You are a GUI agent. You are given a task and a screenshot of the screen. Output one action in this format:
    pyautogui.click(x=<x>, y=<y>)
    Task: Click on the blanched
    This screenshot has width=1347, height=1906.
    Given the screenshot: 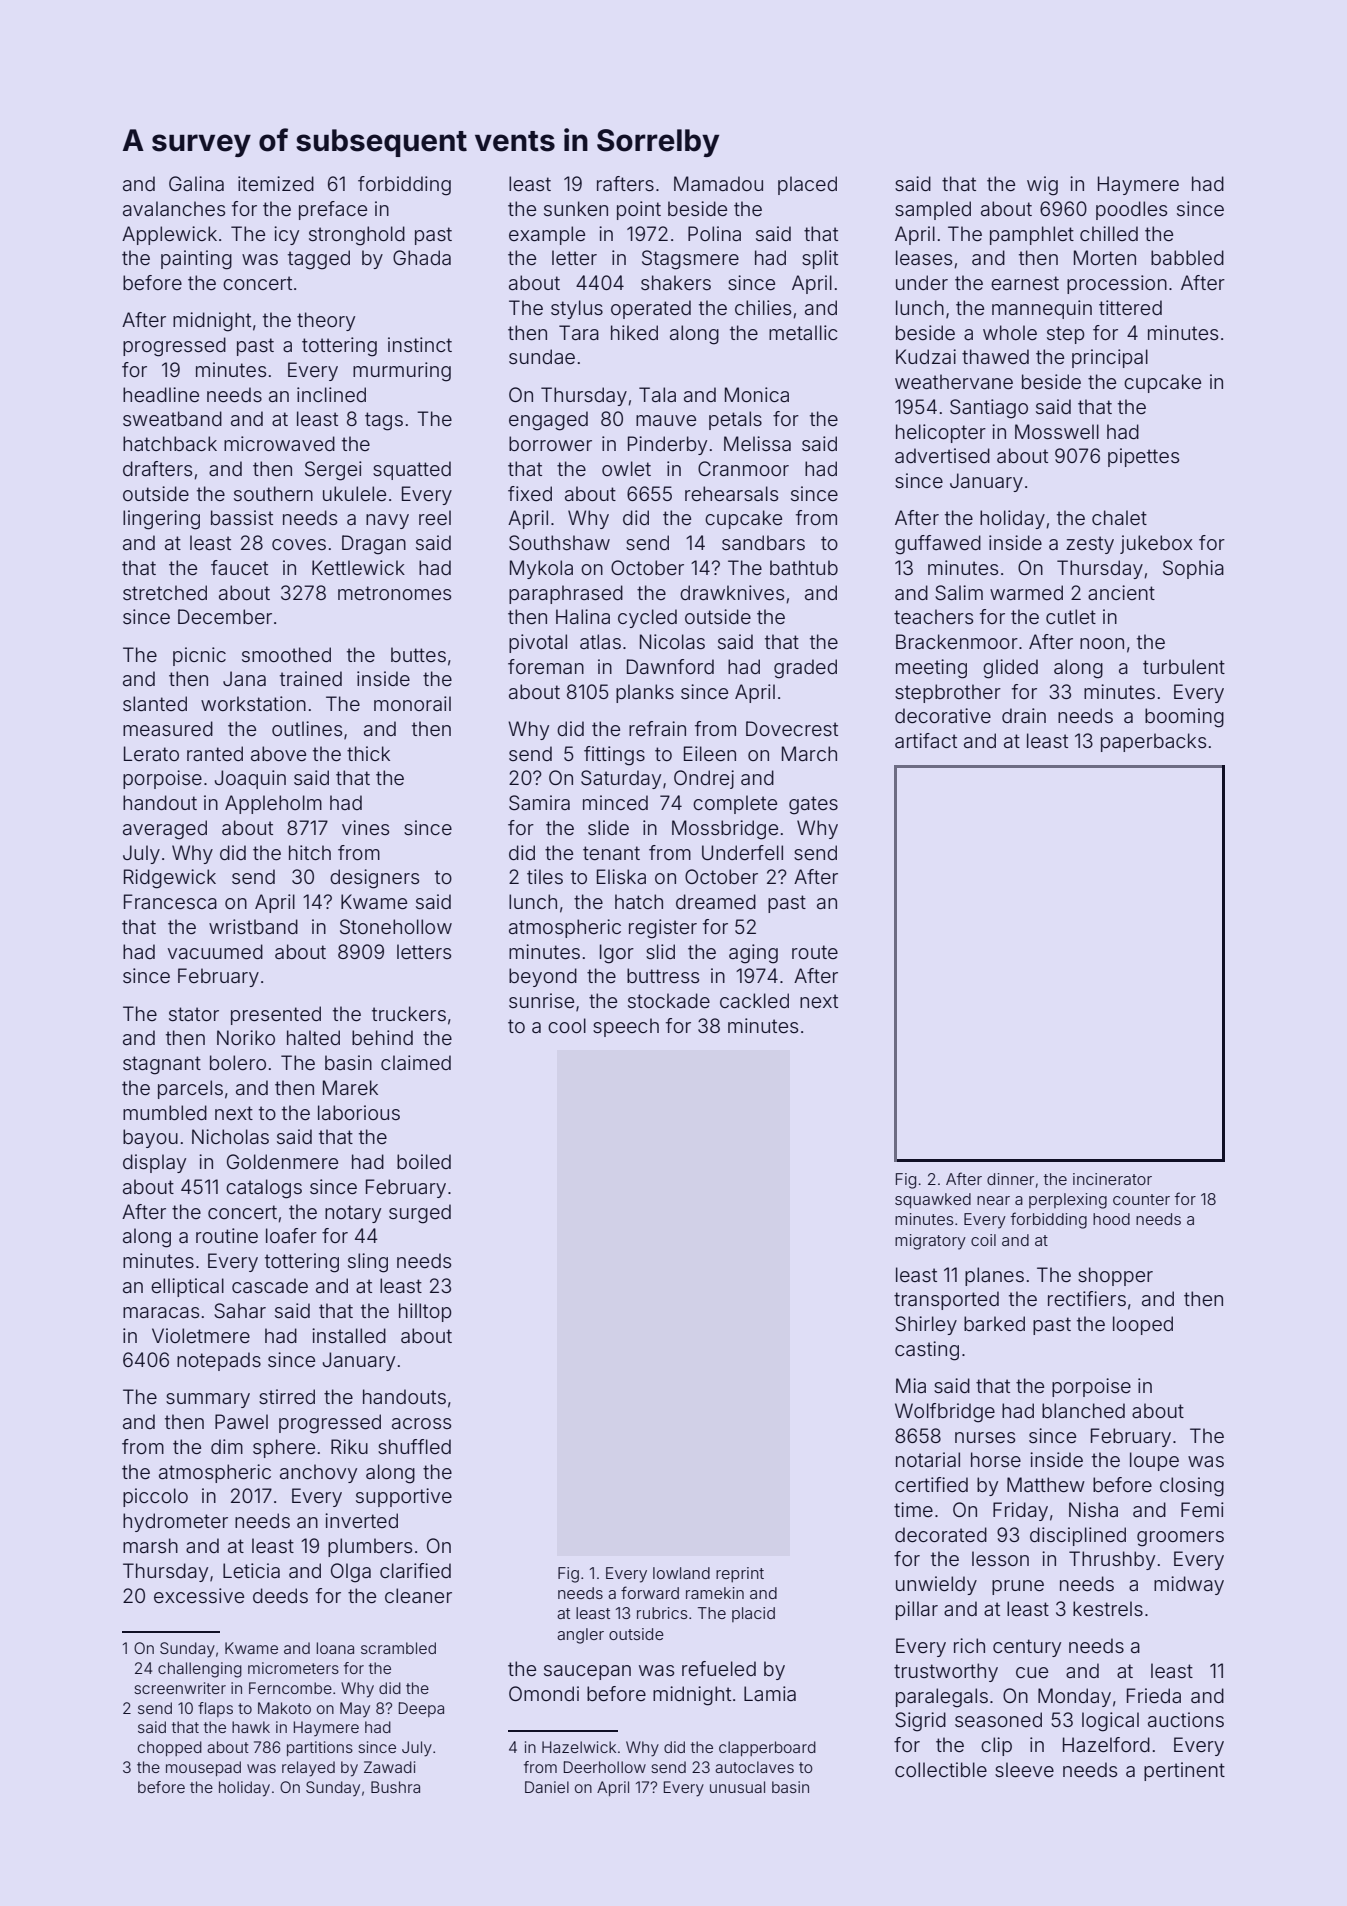 What is the action you would take?
    pyautogui.click(x=1083, y=1410)
